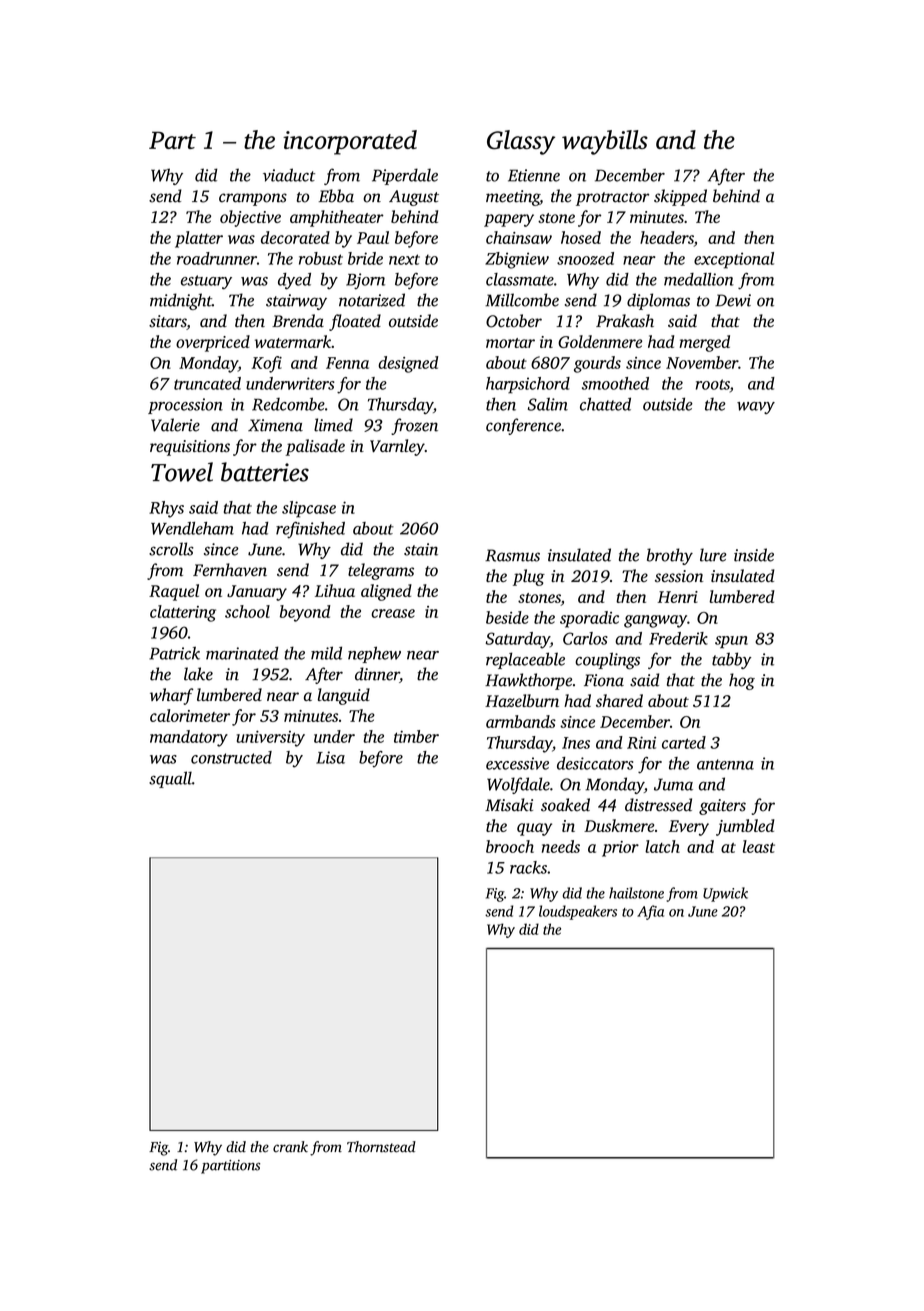  What do you see at coordinates (289, 175) in the image?
I see `viaduct` at bounding box center [289, 175].
